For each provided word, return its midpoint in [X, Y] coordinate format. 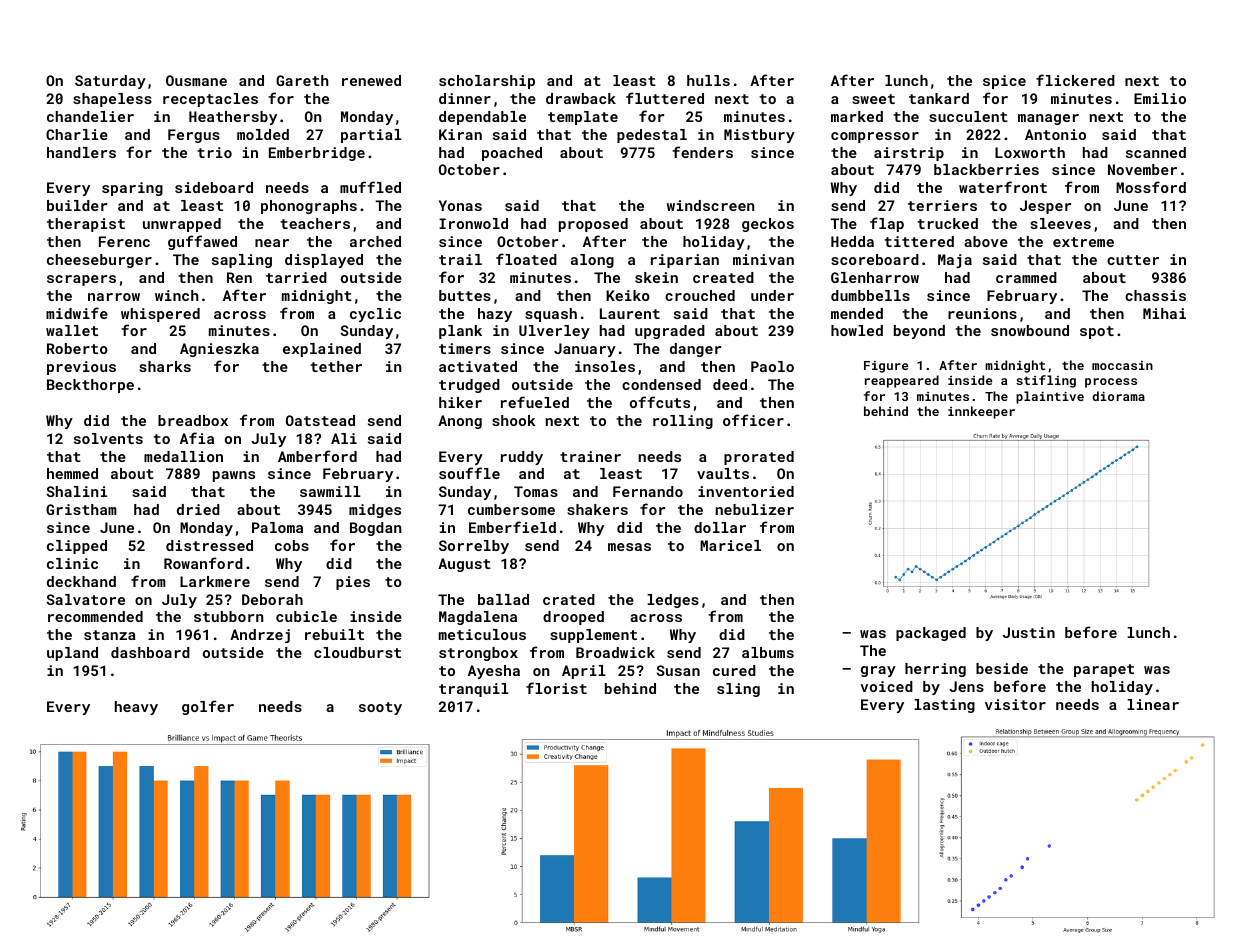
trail [460, 259]
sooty [380, 708]
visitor [1015, 704]
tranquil [474, 690]
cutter [1133, 260]
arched [375, 241]
